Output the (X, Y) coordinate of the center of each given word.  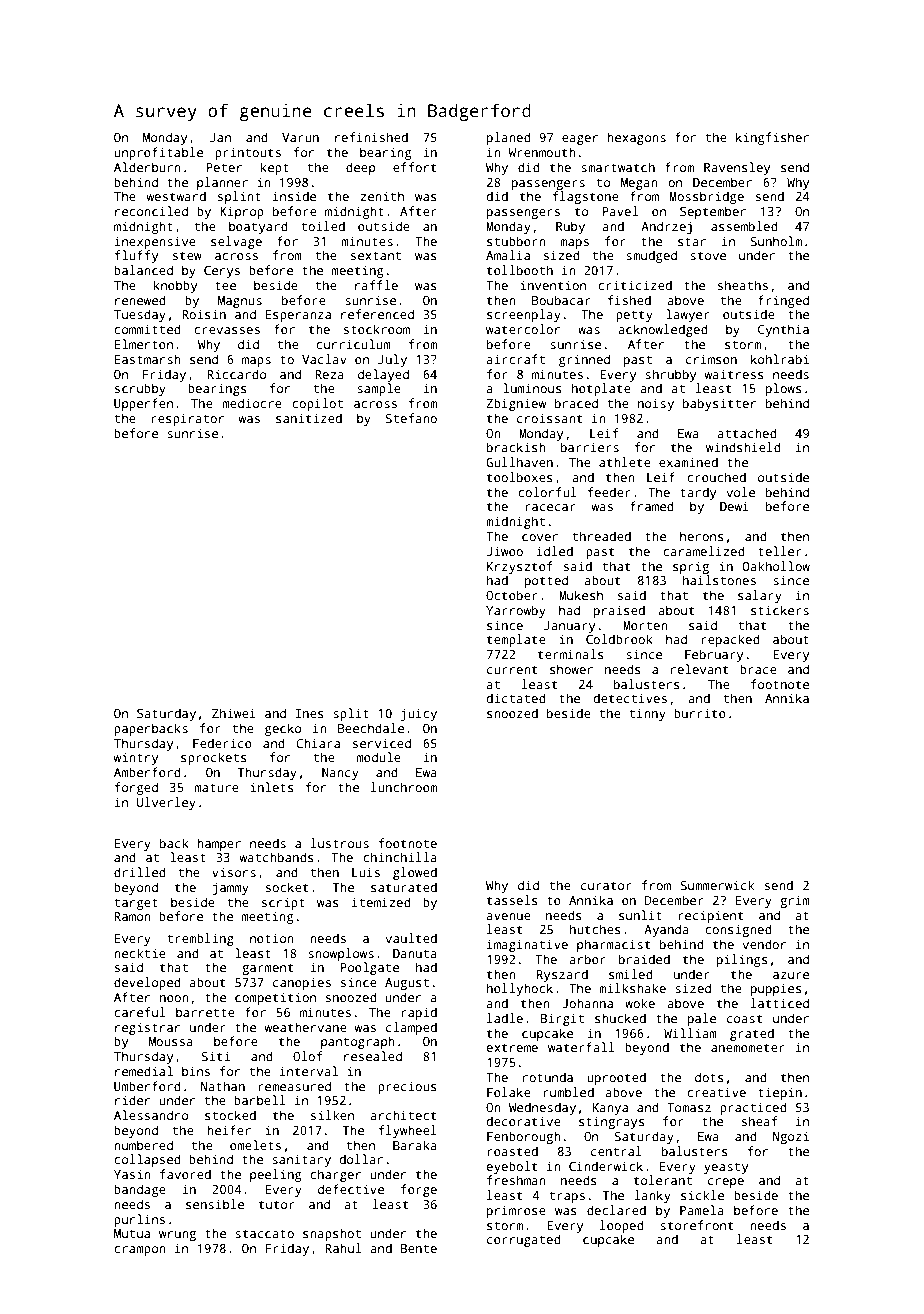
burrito (700, 713)
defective (351, 1189)
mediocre (252, 403)
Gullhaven (519, 462)
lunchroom (404, 787)
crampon (140, 1251)
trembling (200, 939)
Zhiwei (234, 713)
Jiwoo (505, 551)
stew (187, 256)
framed (652, 506)
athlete (625, 462)
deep (360, 168)
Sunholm (776, 241)
